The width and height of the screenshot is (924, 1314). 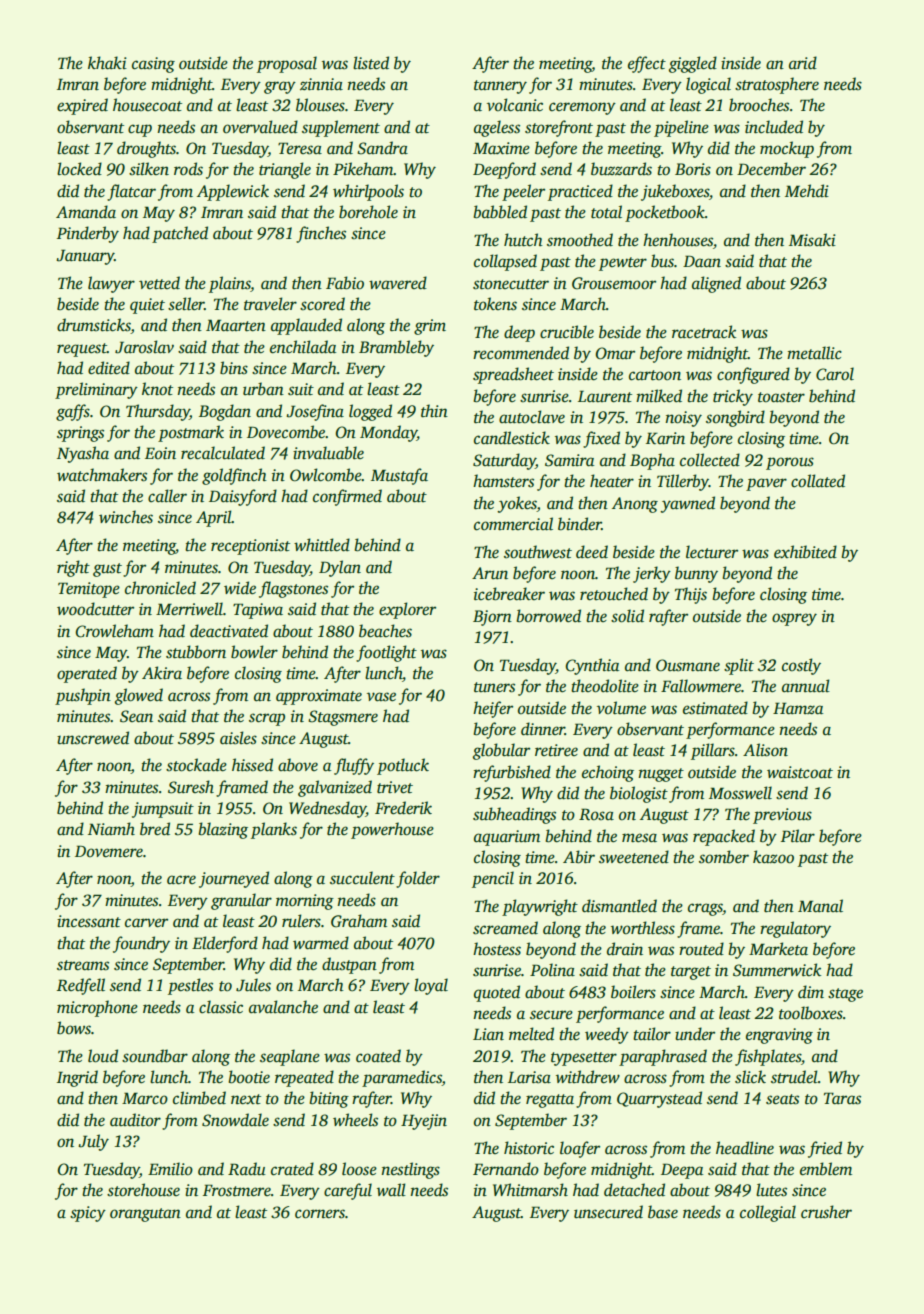 What do you see at coordinates (497, 128) in the screenshot?
I see `ageless` at bounding box center [497, 128].
